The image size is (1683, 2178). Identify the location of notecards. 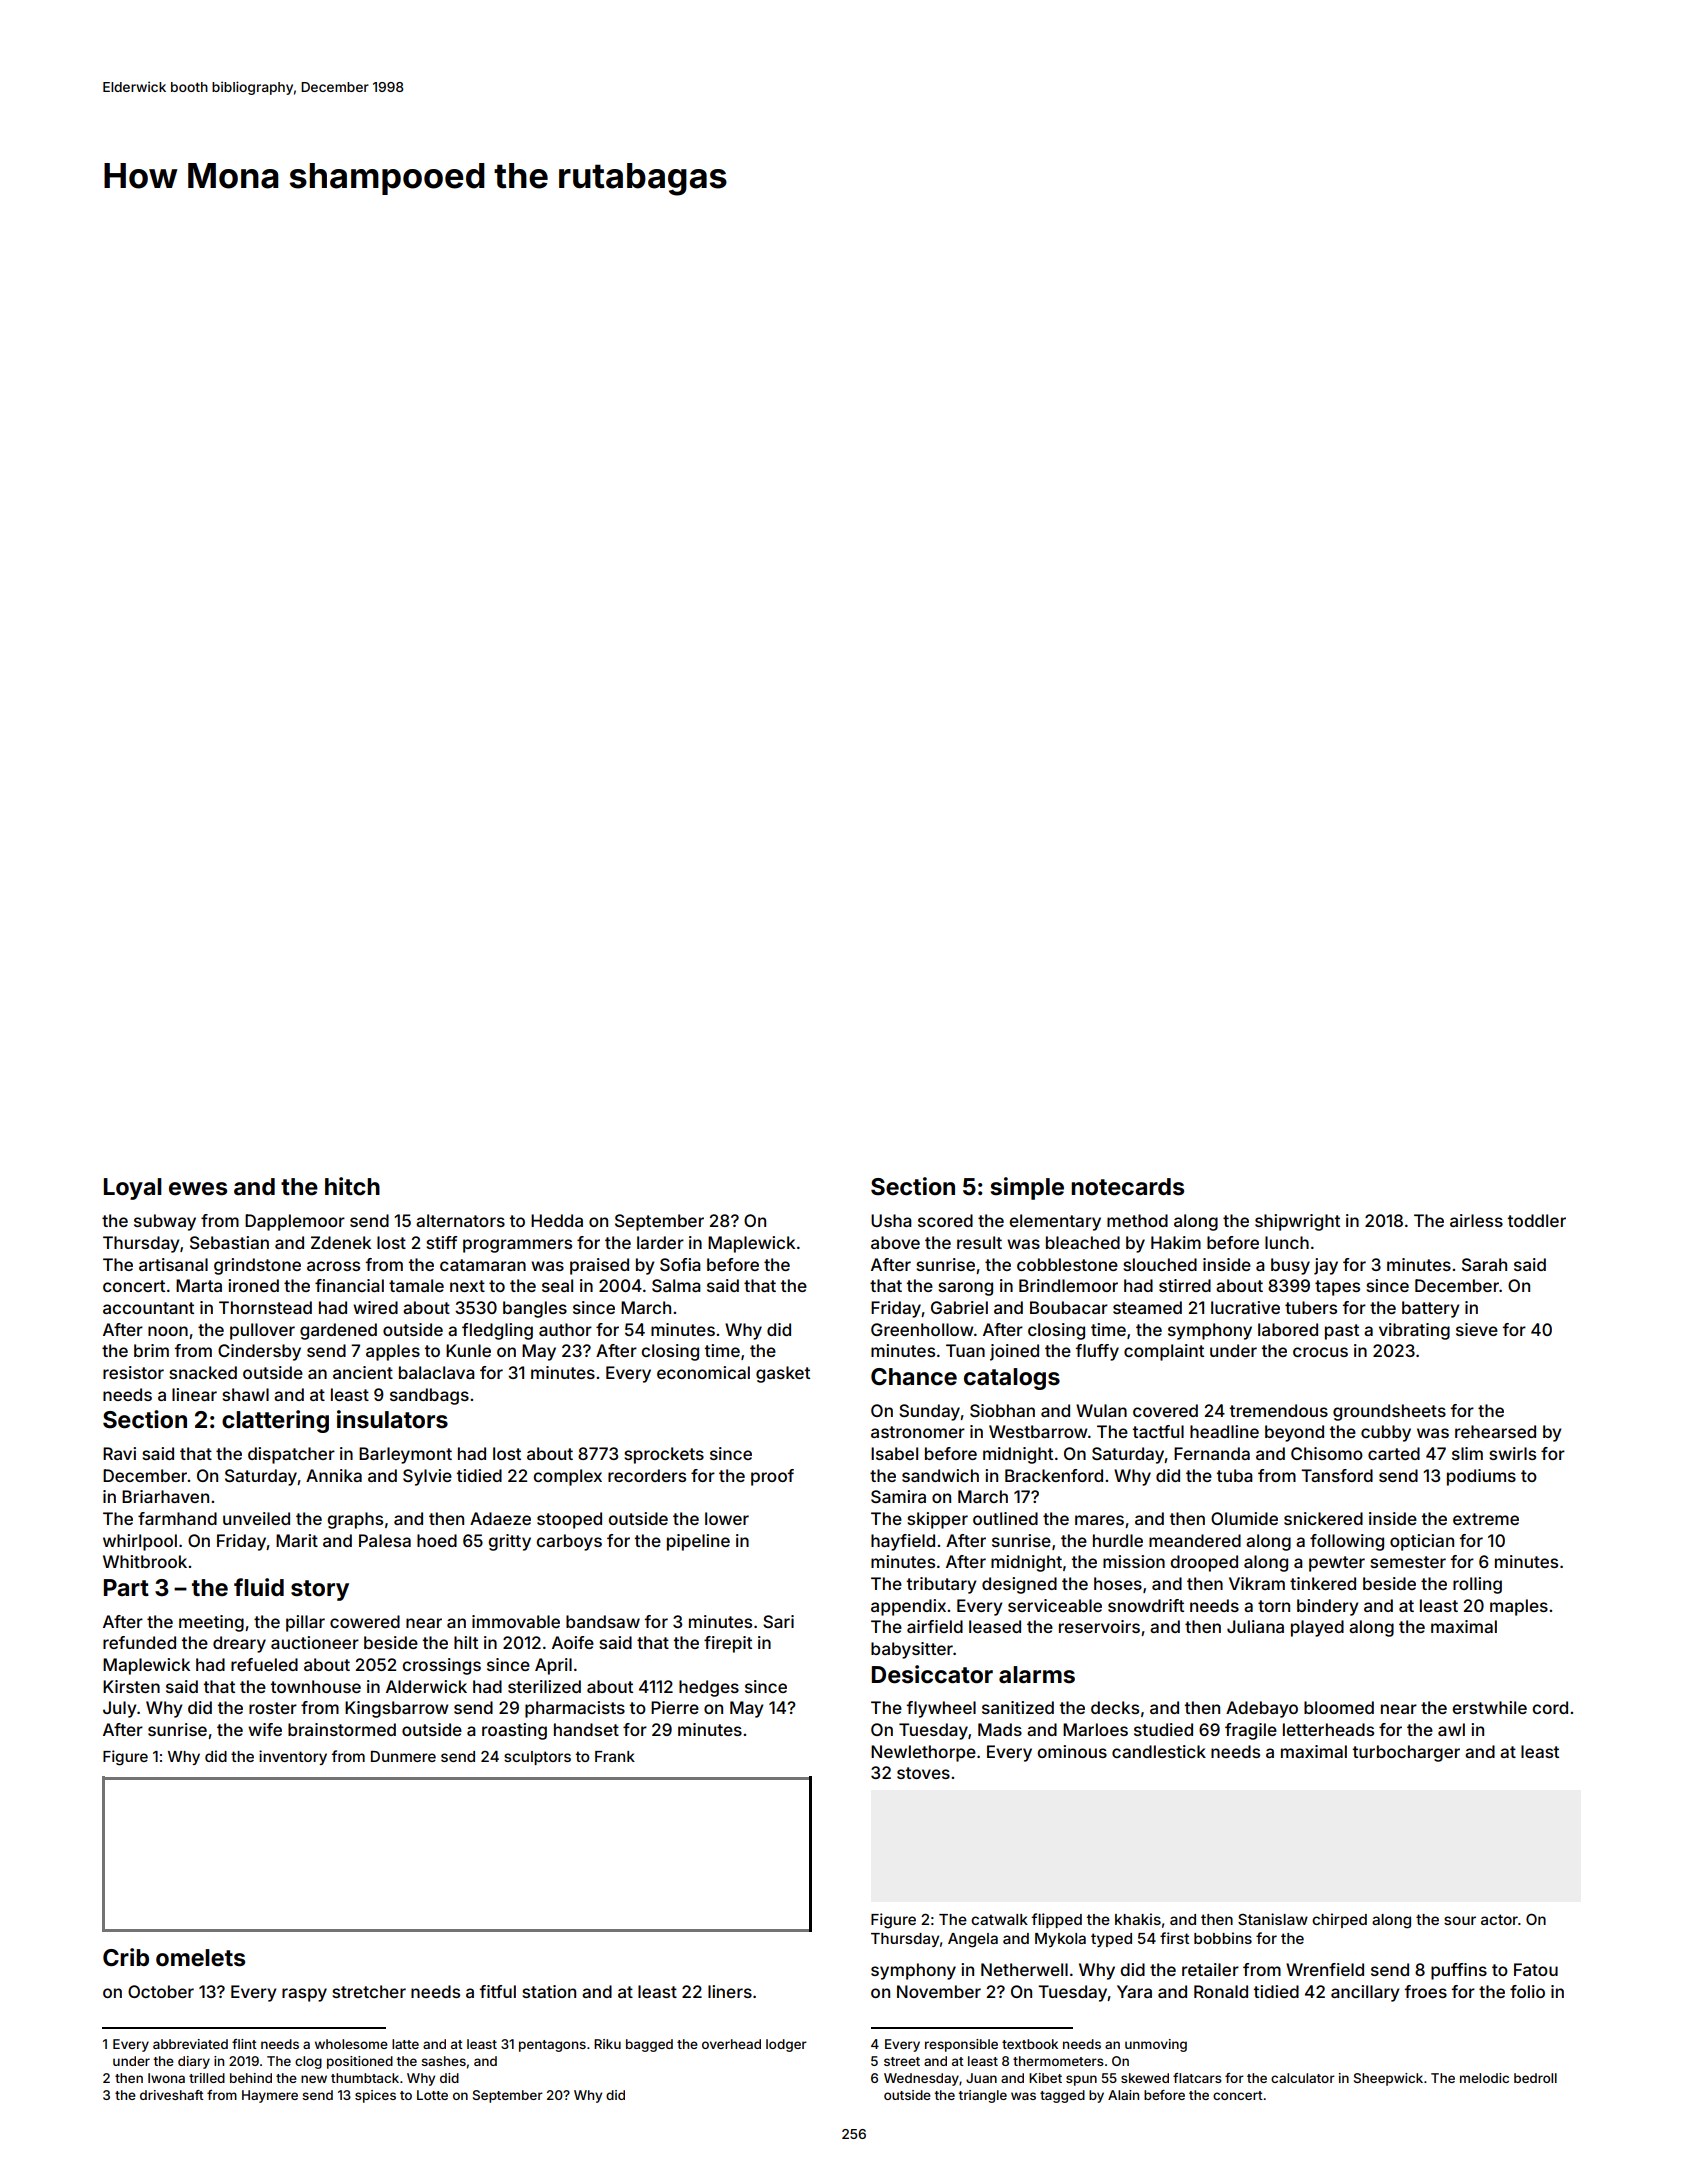
(1127, 1187).
